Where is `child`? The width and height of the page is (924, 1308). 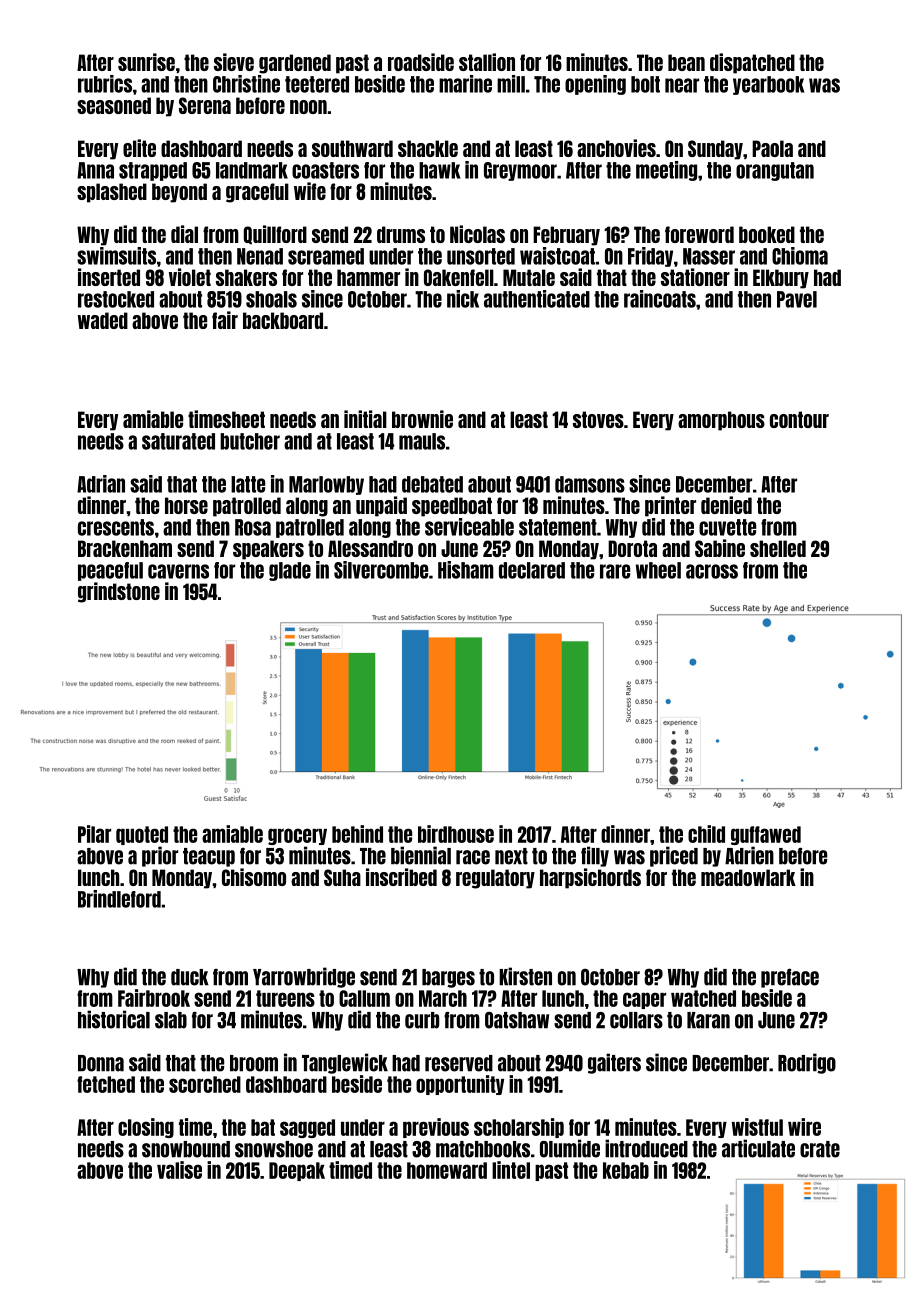 child is located at coordinates (706, 834).
